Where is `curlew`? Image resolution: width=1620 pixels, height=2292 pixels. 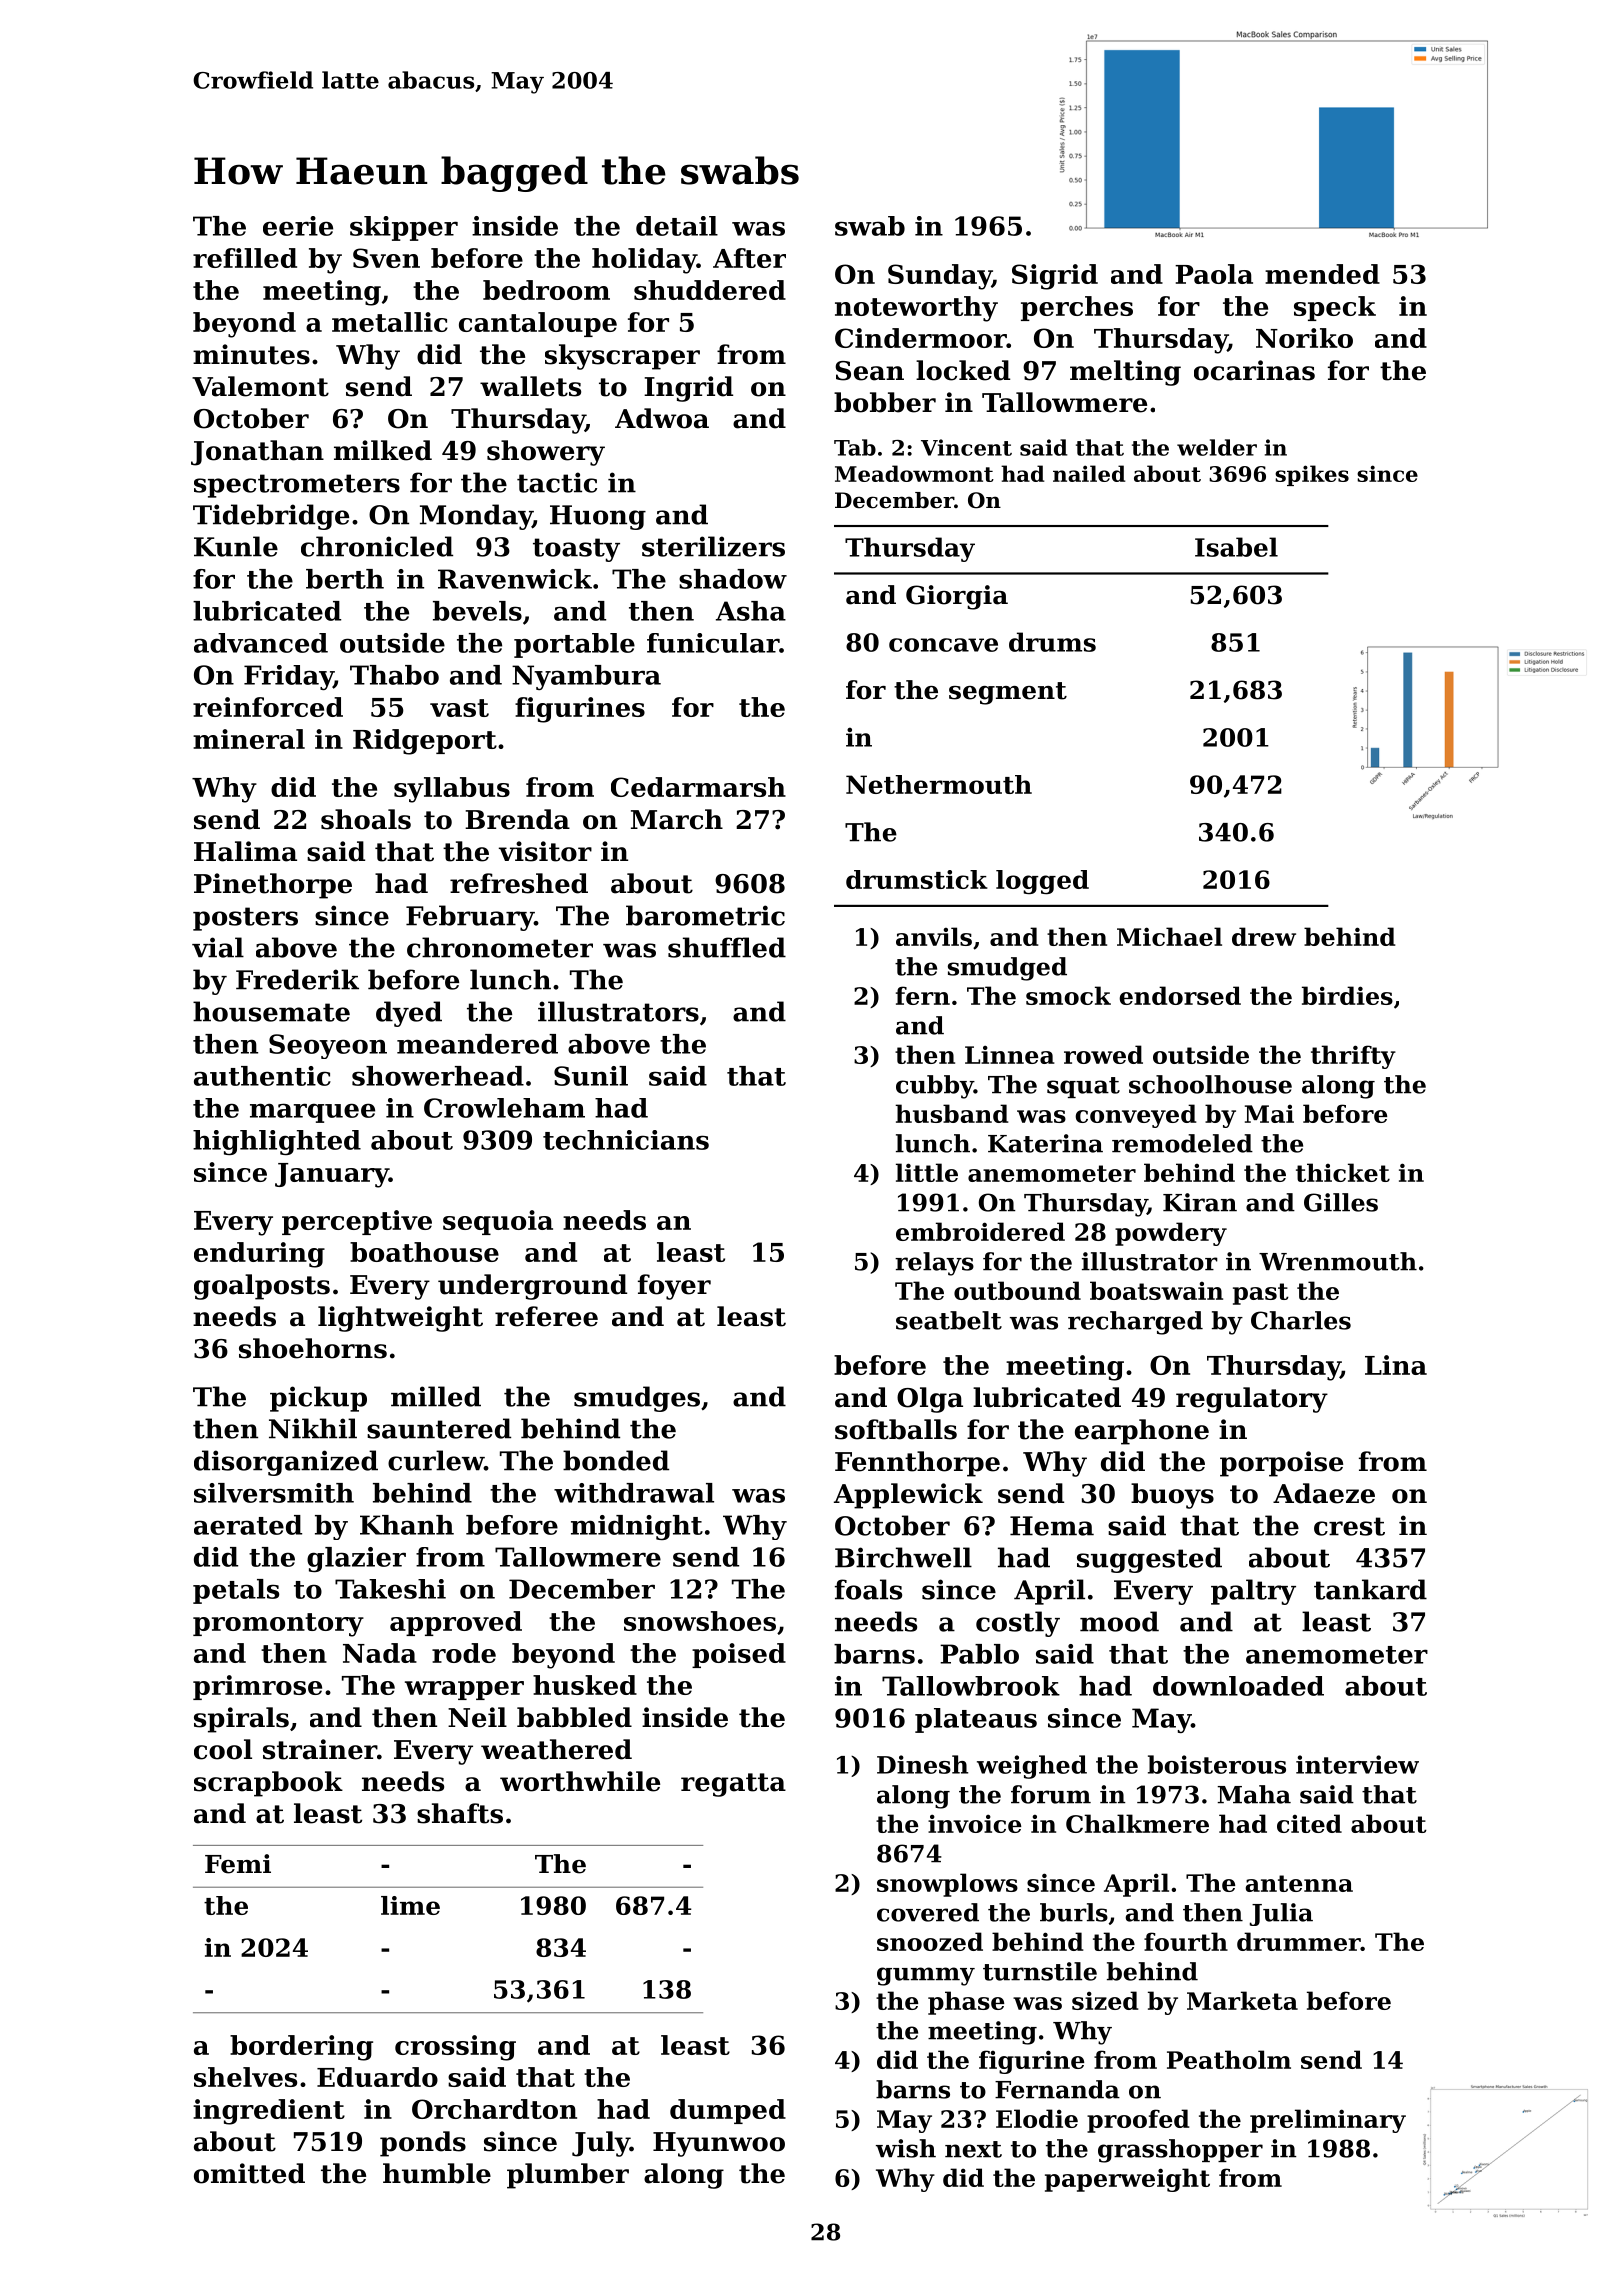
curlew is located at coordinates (436, 1460).
